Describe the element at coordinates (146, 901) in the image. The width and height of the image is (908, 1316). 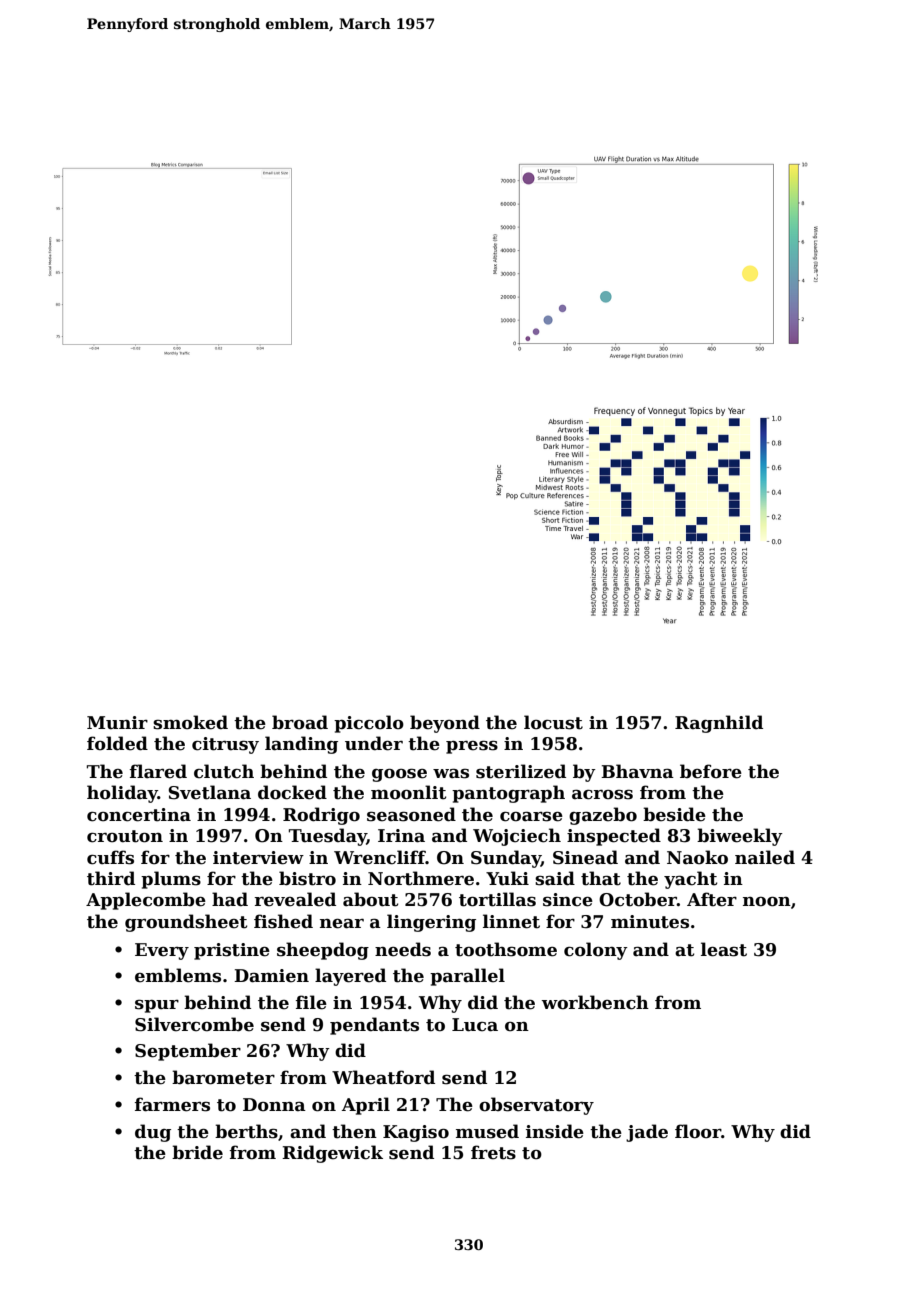
I see `Applecombe` at that location.
